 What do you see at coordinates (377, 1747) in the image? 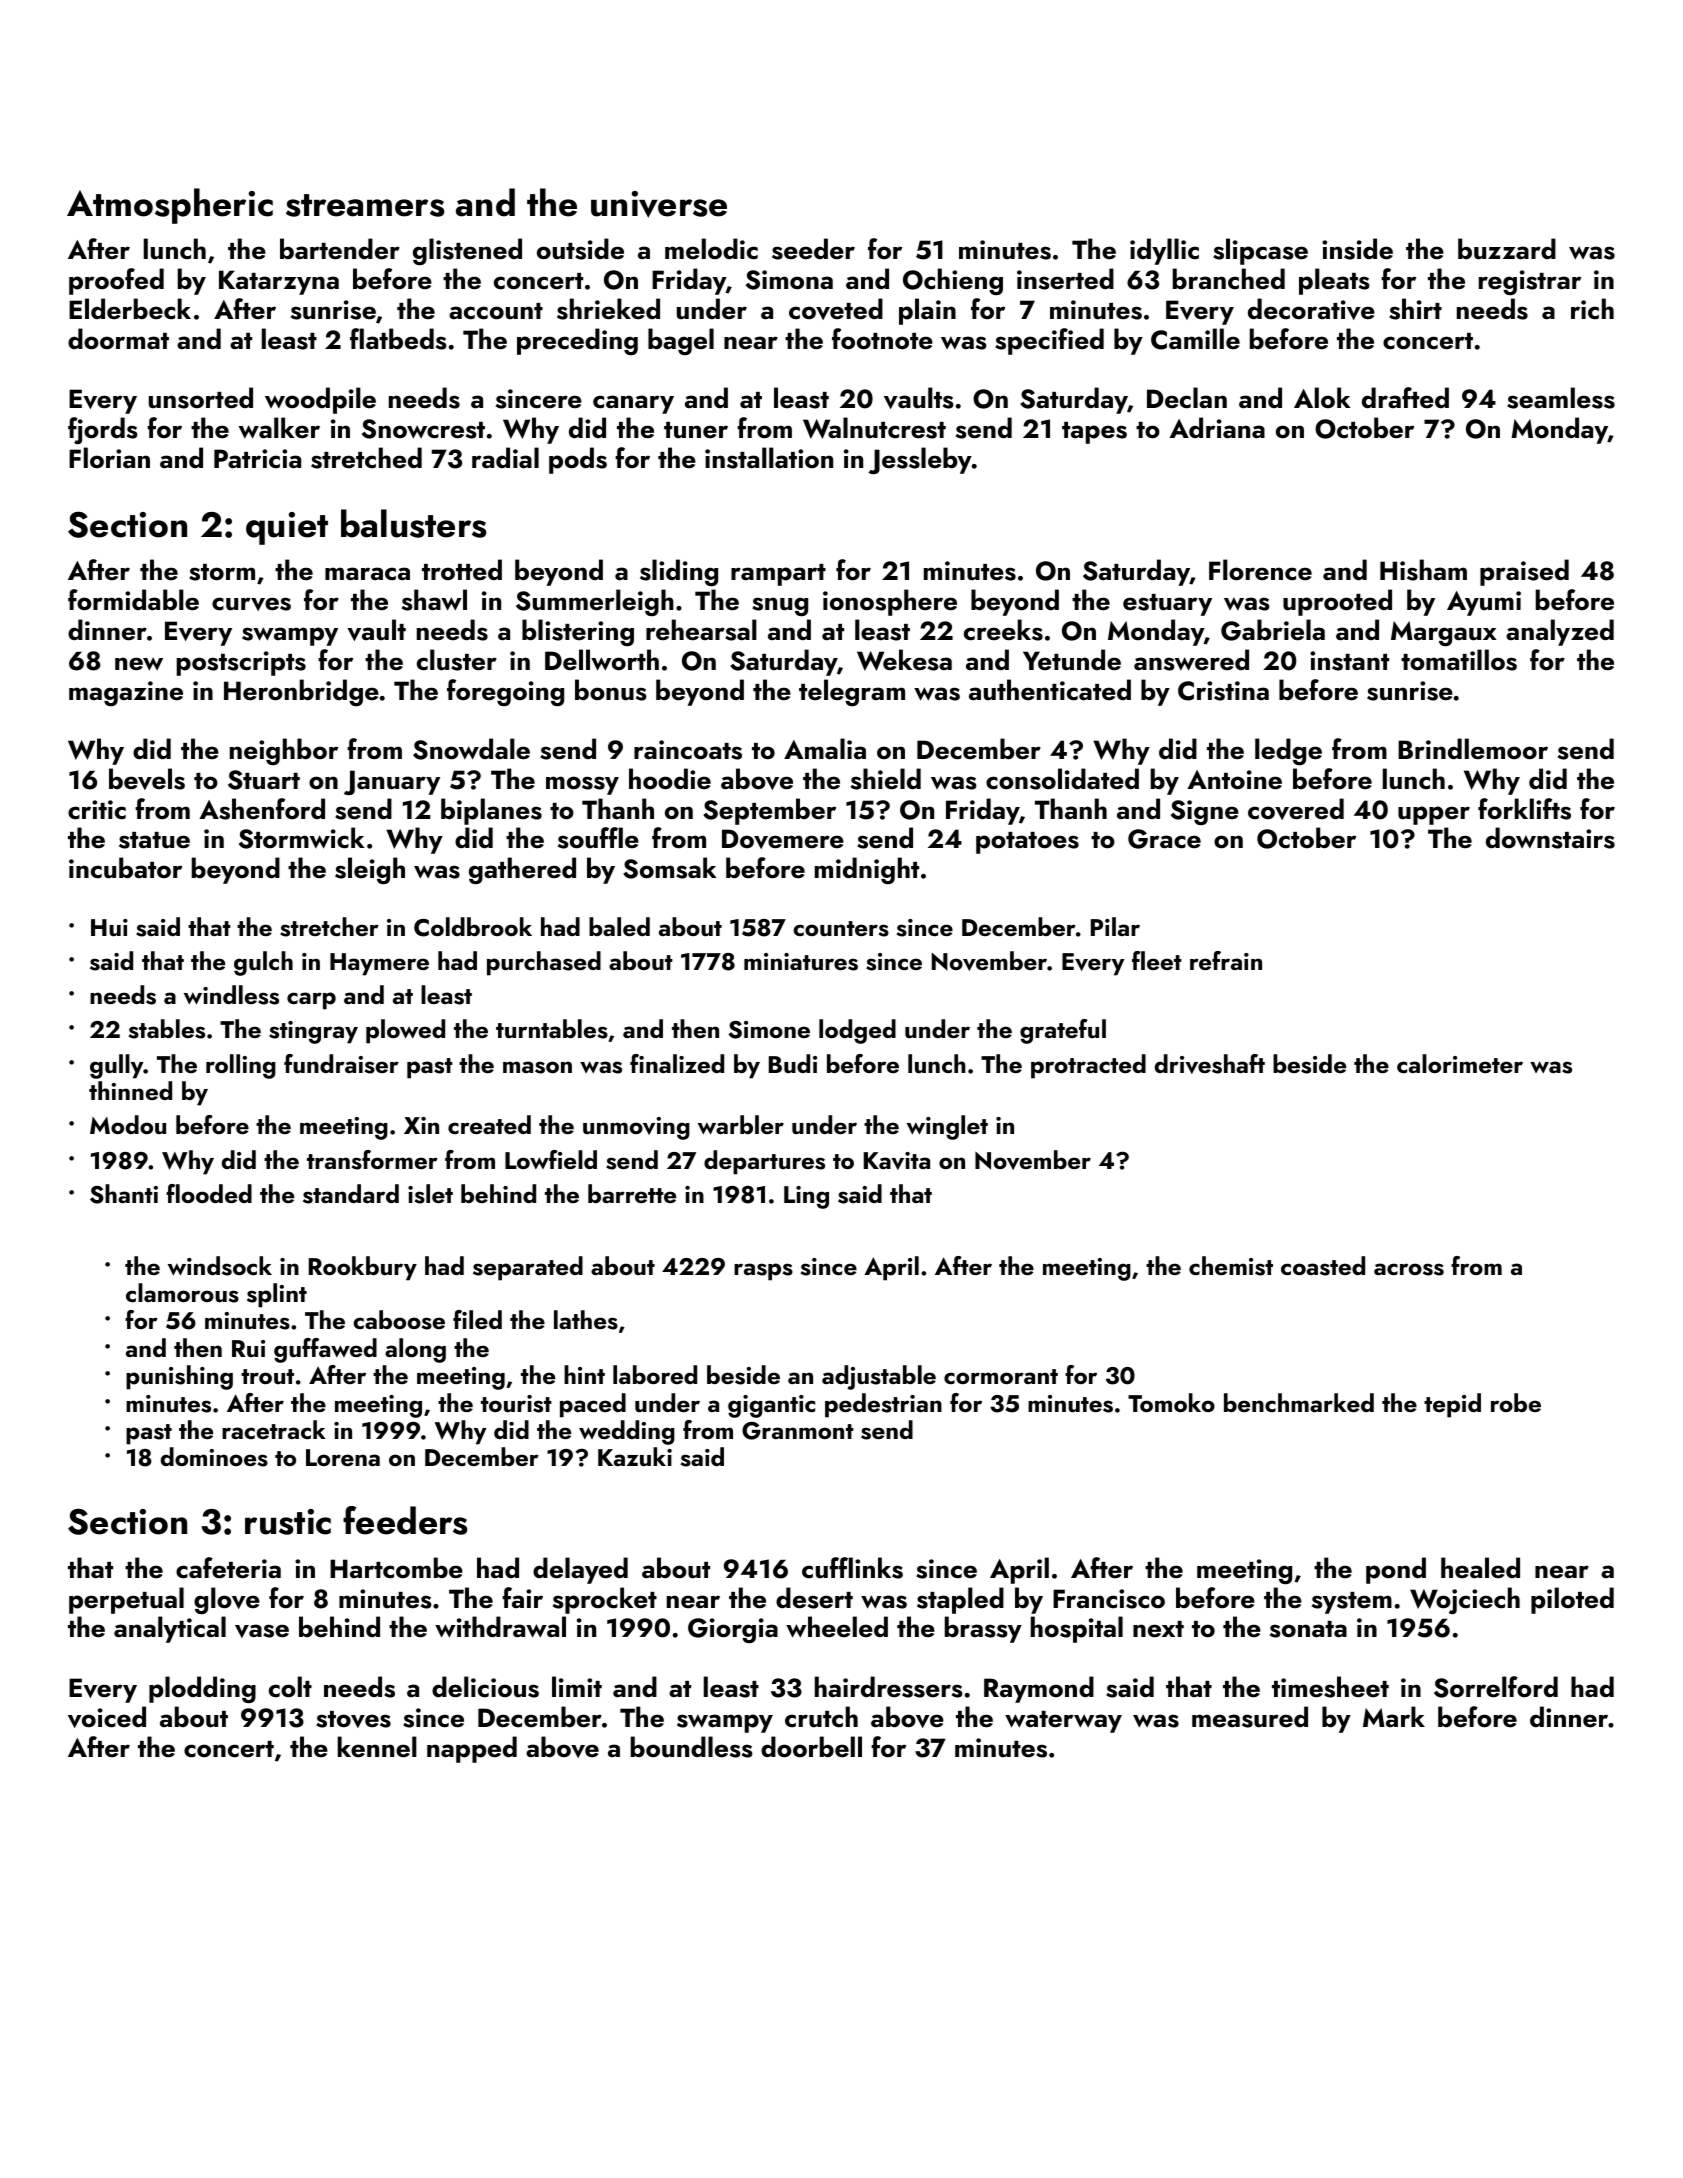
I see `kennel` at bounding box center [377, 1747].
